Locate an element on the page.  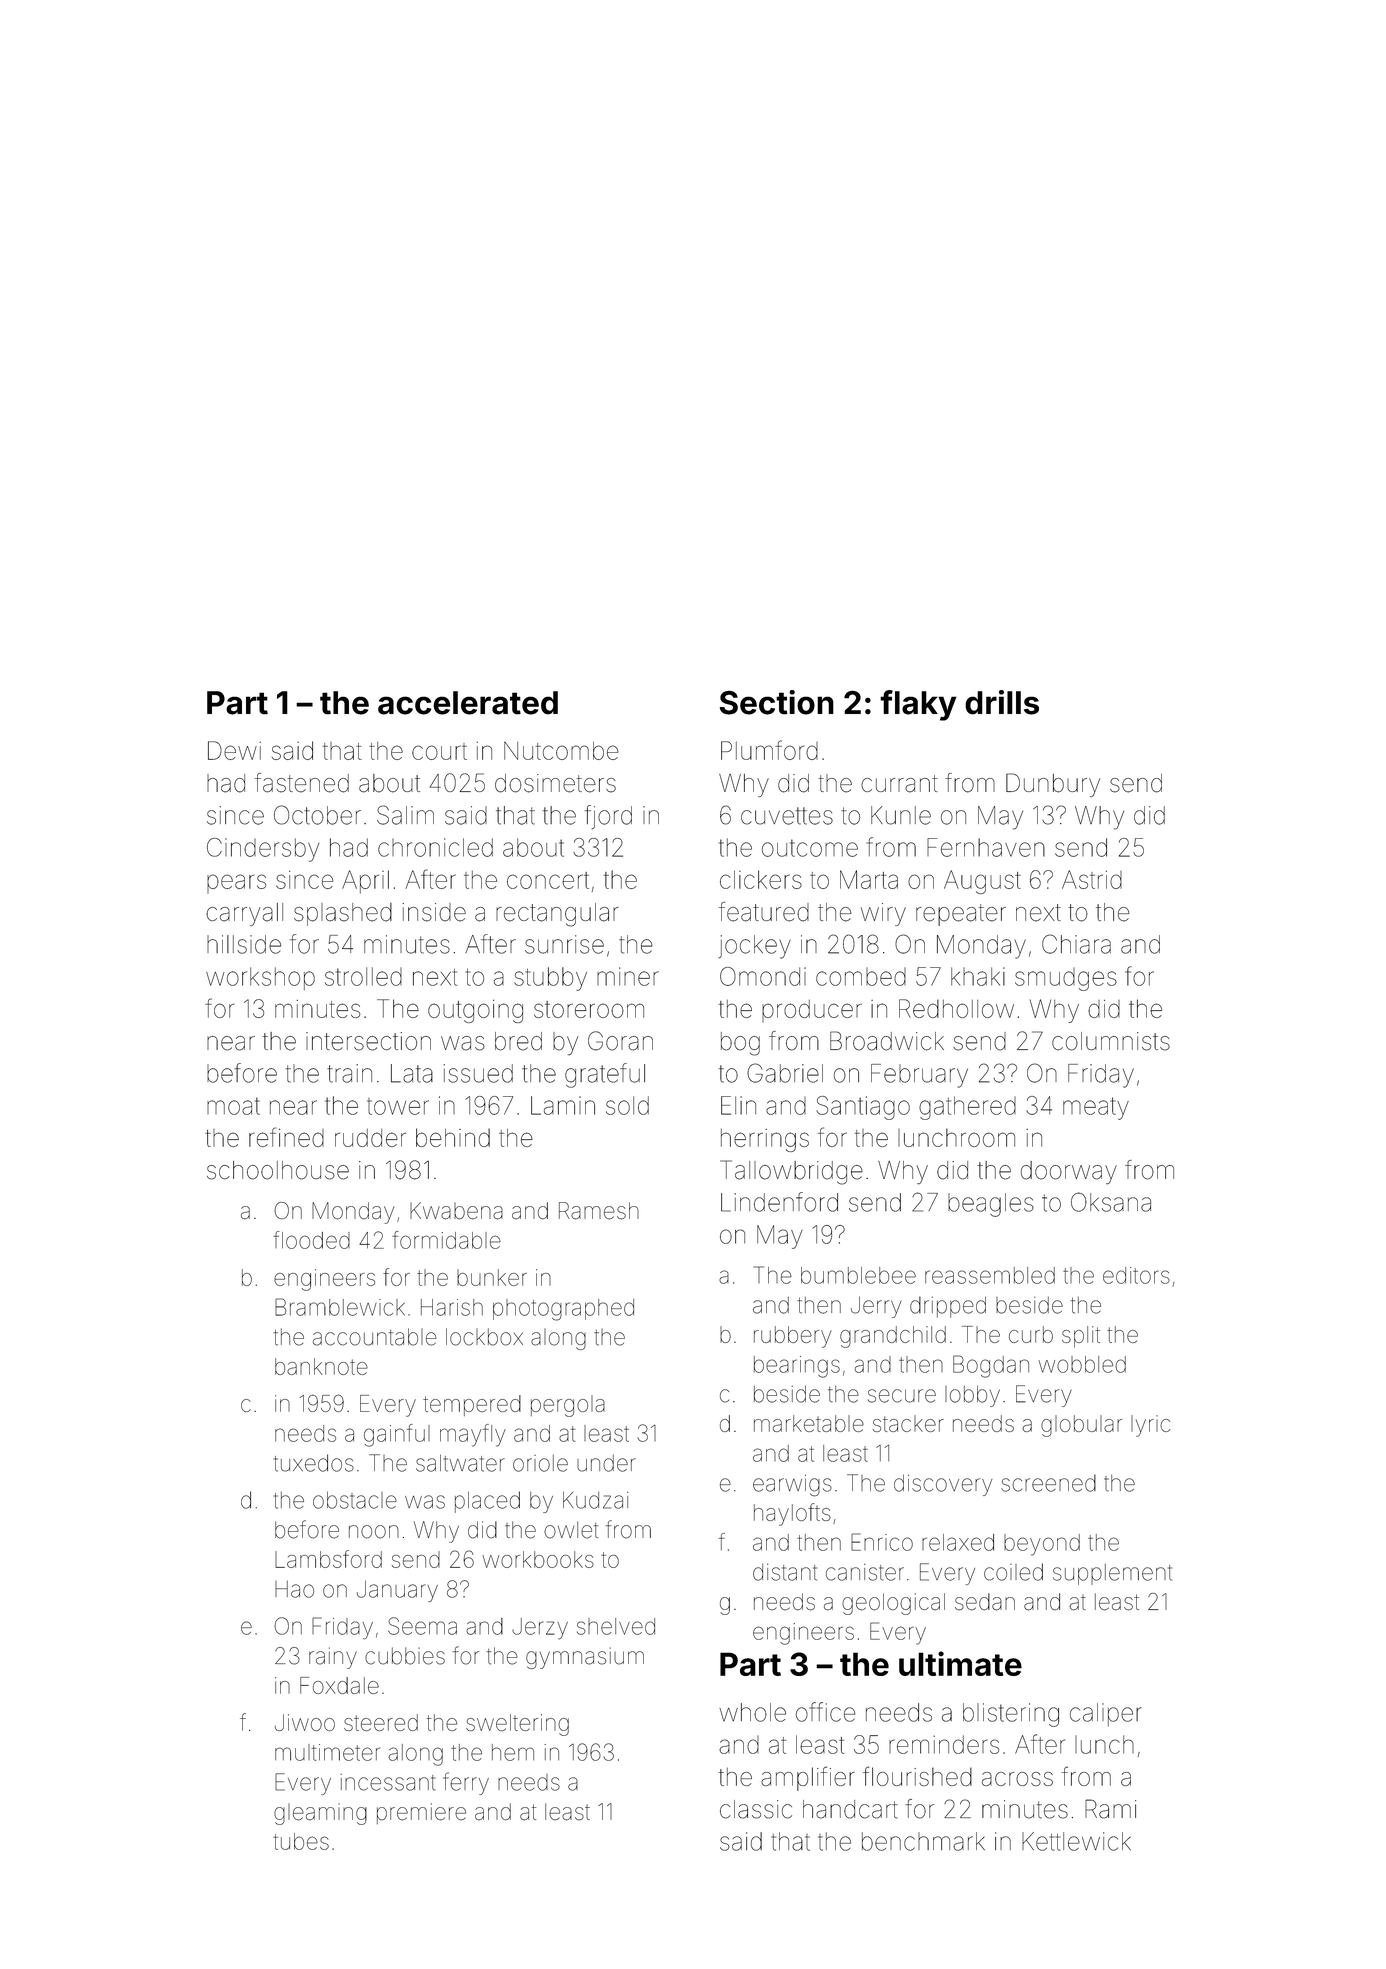
accelerated is located at coordinates (468, 703).
